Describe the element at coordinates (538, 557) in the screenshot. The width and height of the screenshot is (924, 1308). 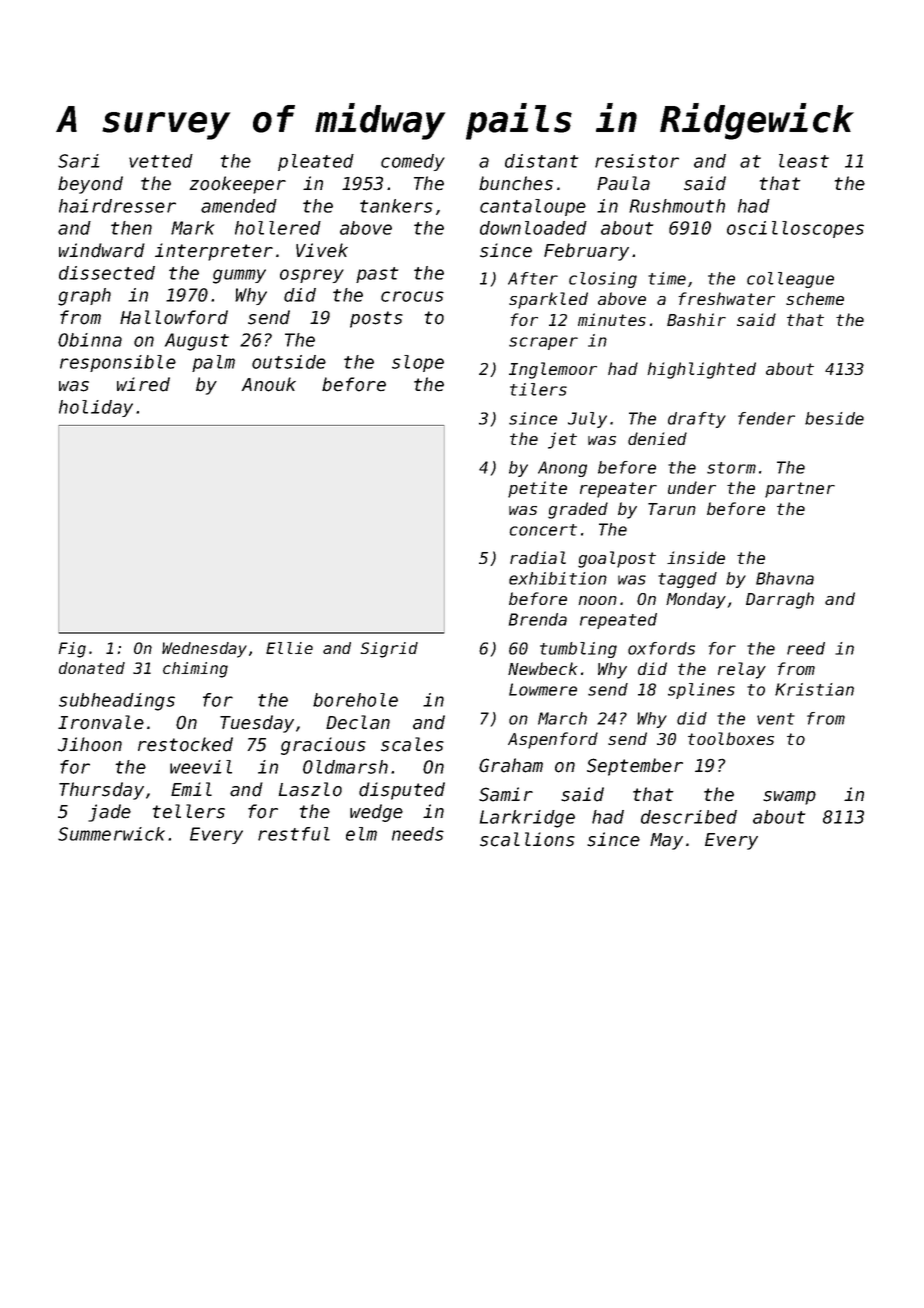
I see `radial` at that location.
